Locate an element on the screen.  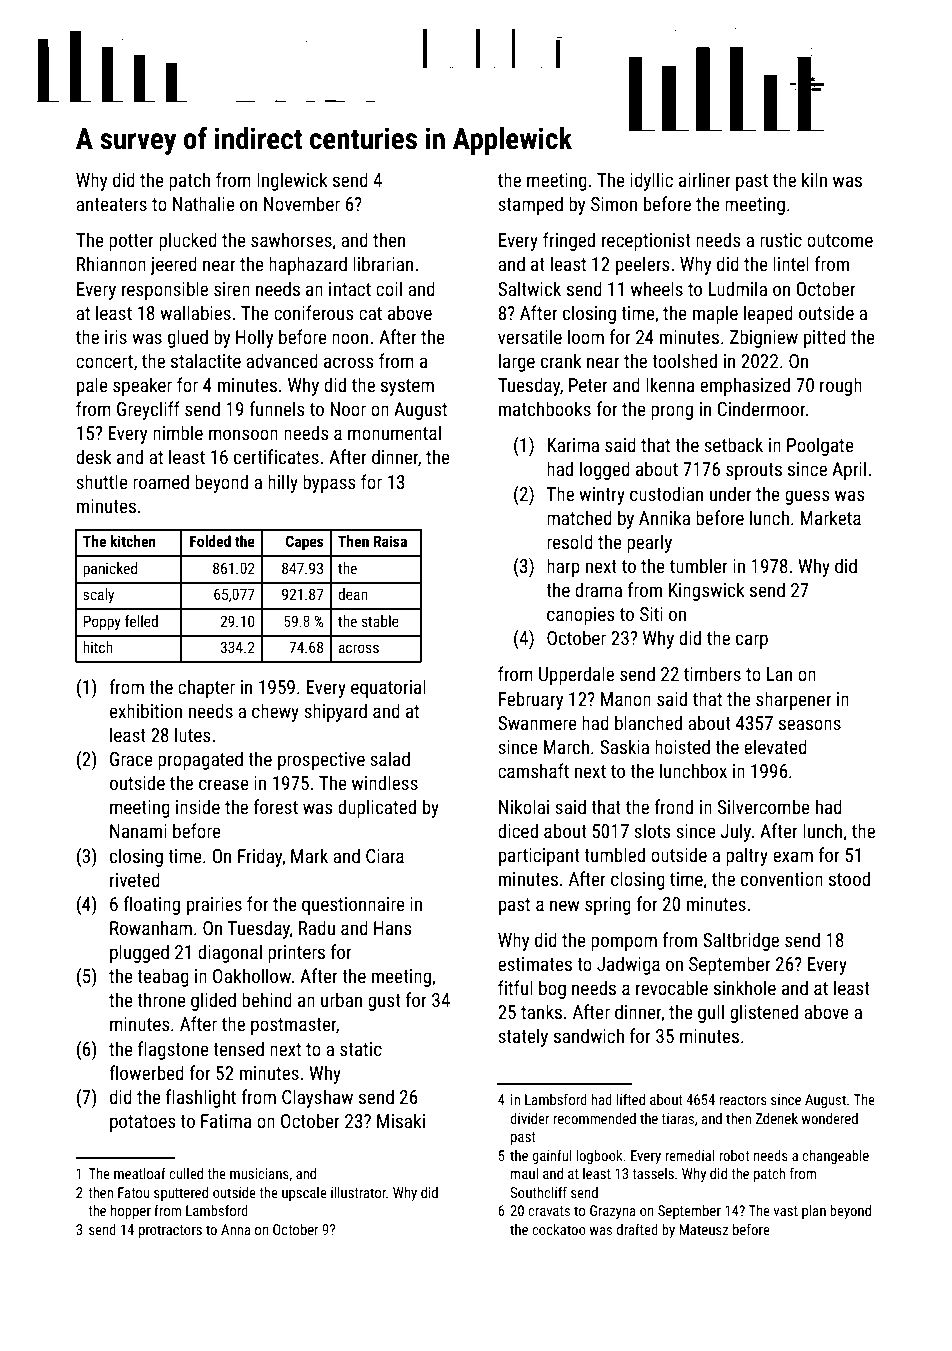
Grace is located at coordinates (131, 759).
